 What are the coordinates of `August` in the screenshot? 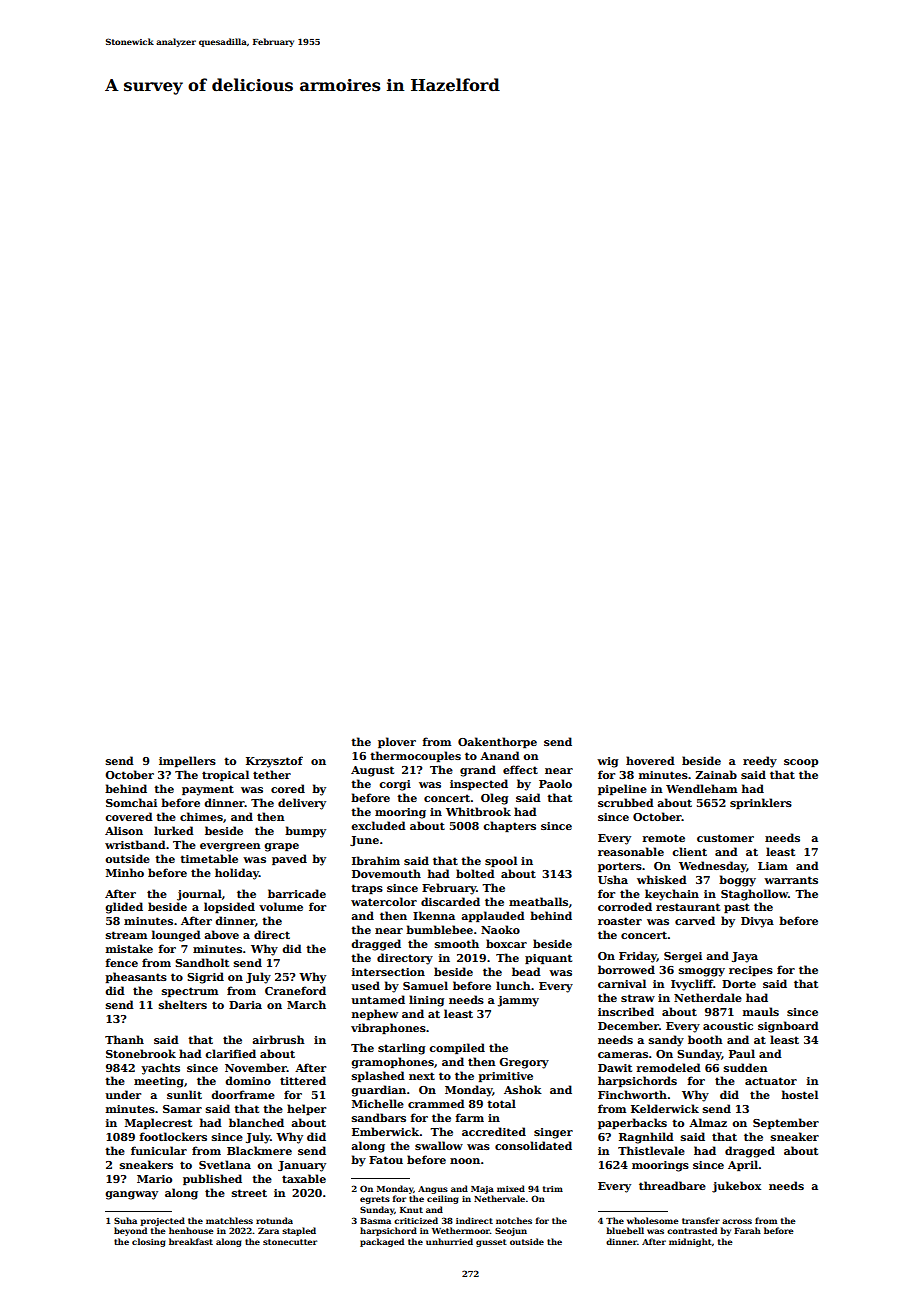 It's located at (372, 771).
